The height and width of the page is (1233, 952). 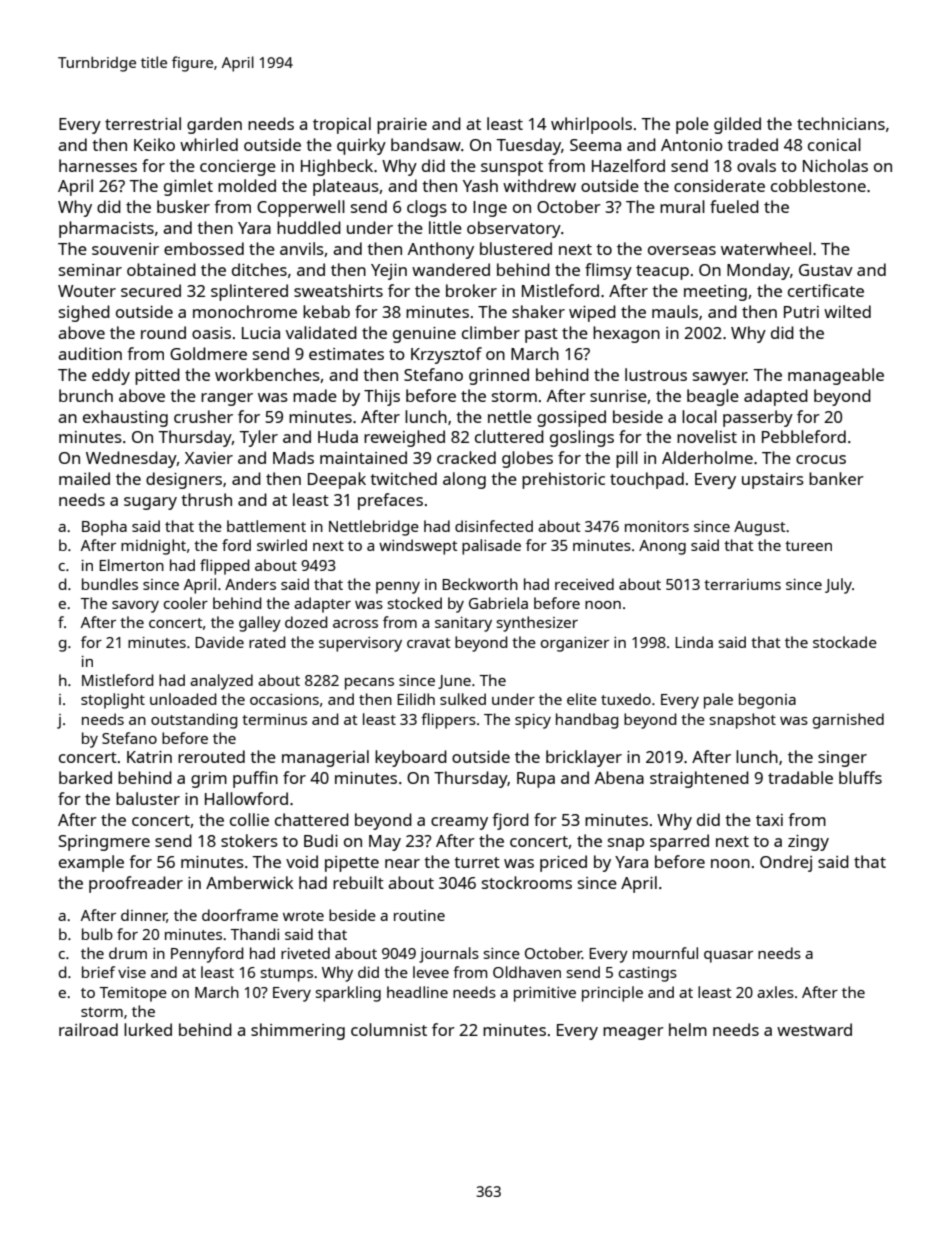 I want to click on thrush, so click(x=206, y=499).
